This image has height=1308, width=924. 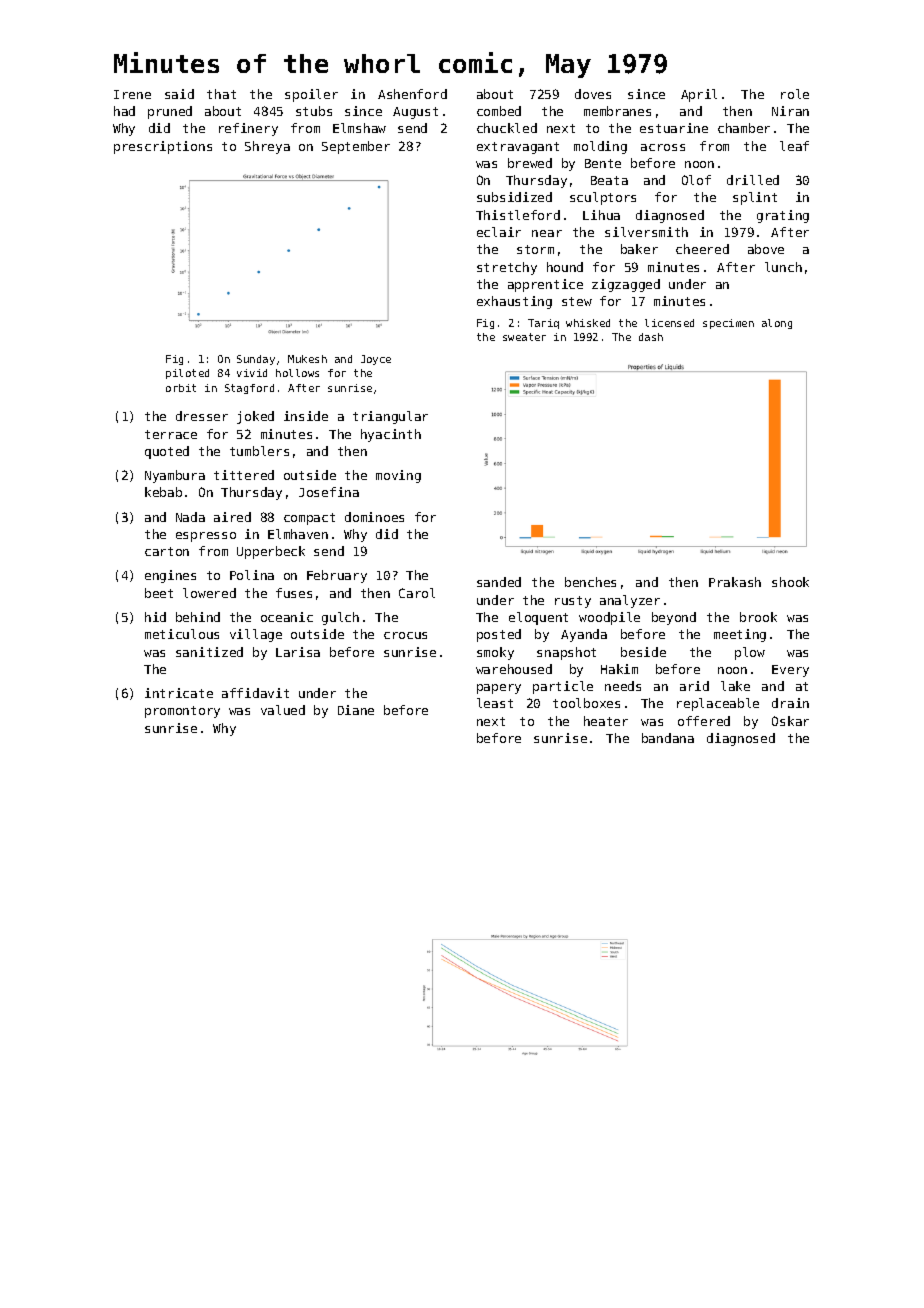 I want to click on Ashenford, so click(x=412, y=94).
